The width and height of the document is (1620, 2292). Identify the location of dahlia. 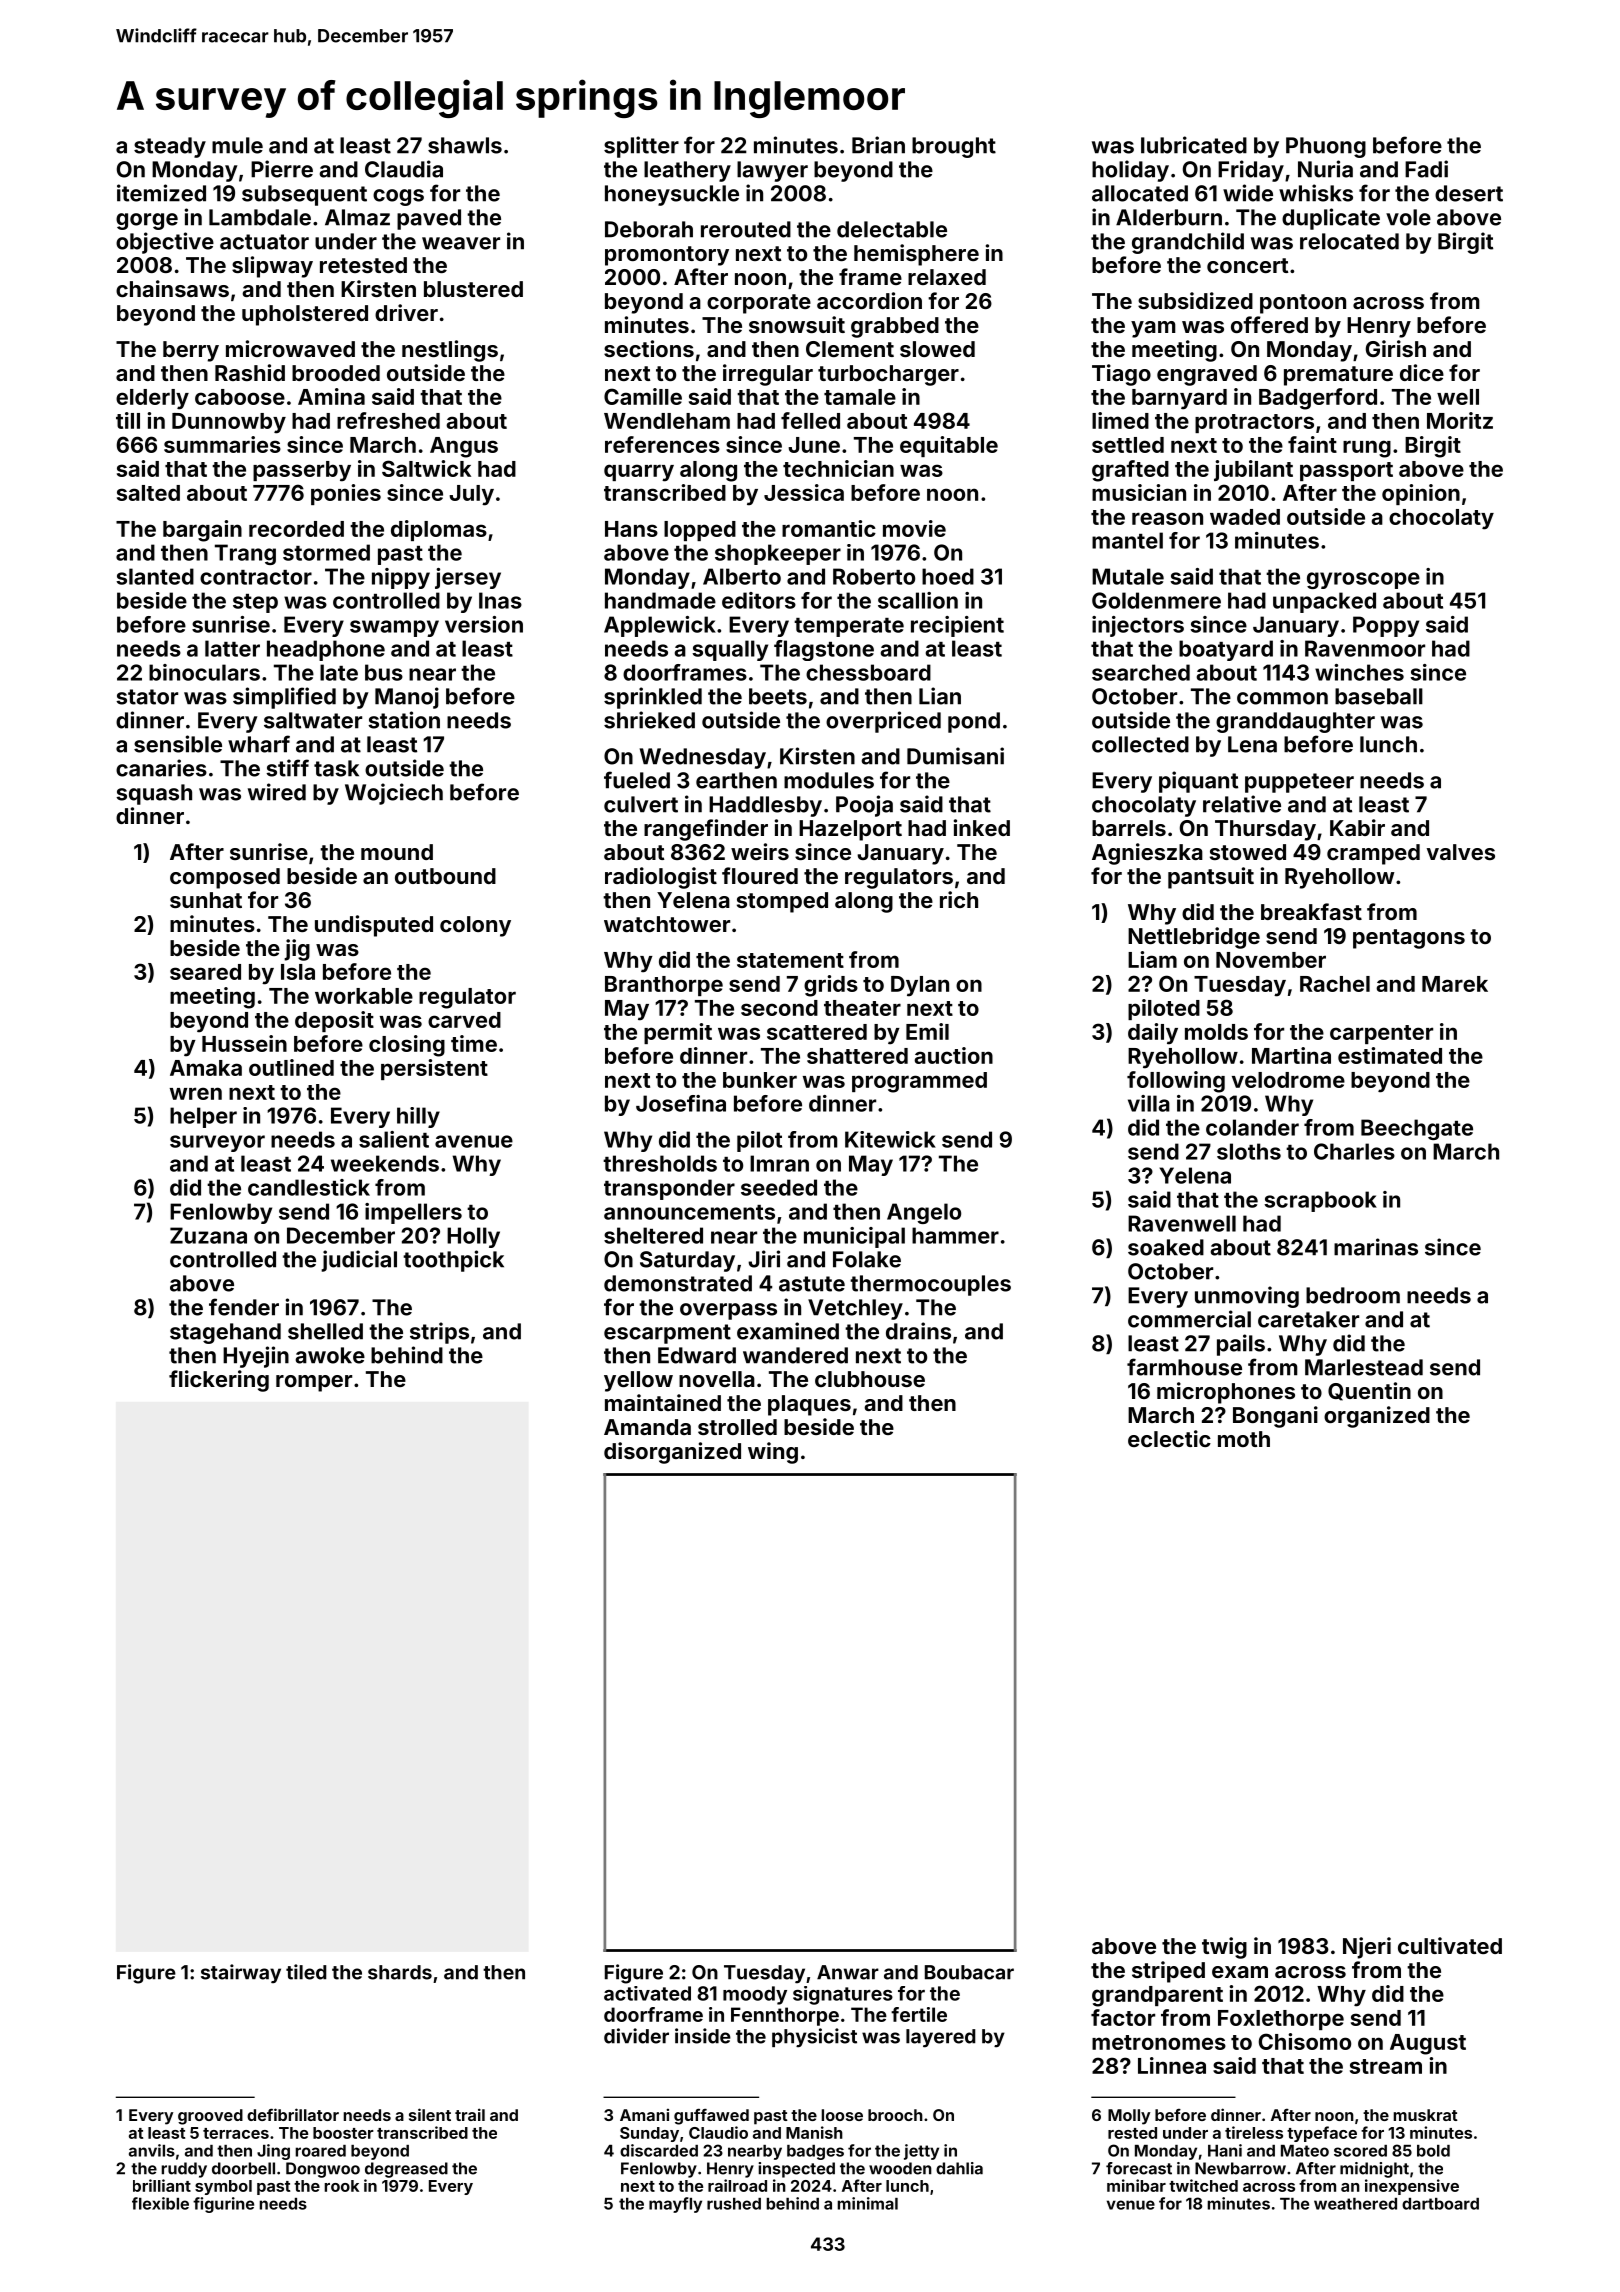
(959, 2168).
